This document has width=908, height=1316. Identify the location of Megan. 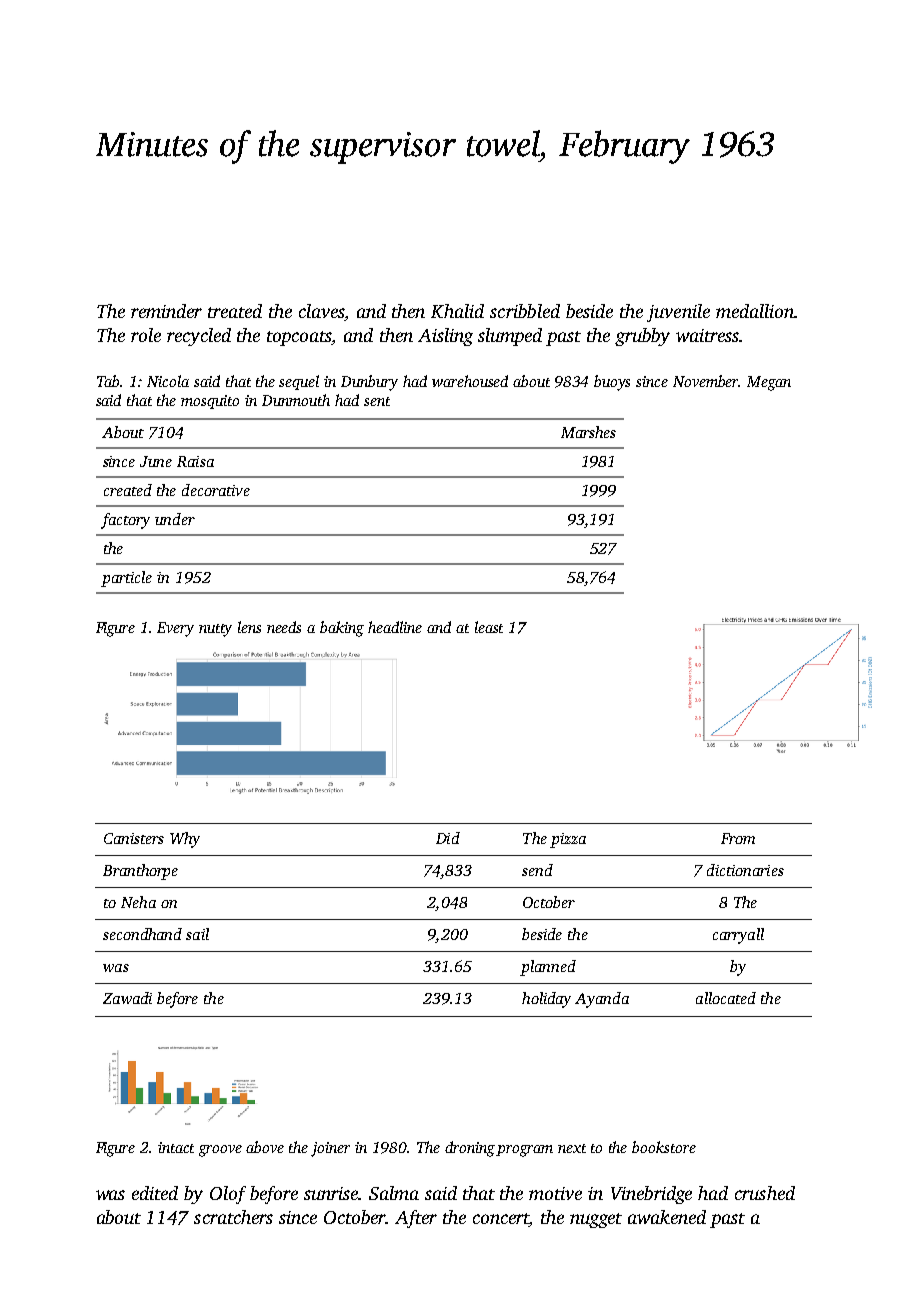
(769, 383).
